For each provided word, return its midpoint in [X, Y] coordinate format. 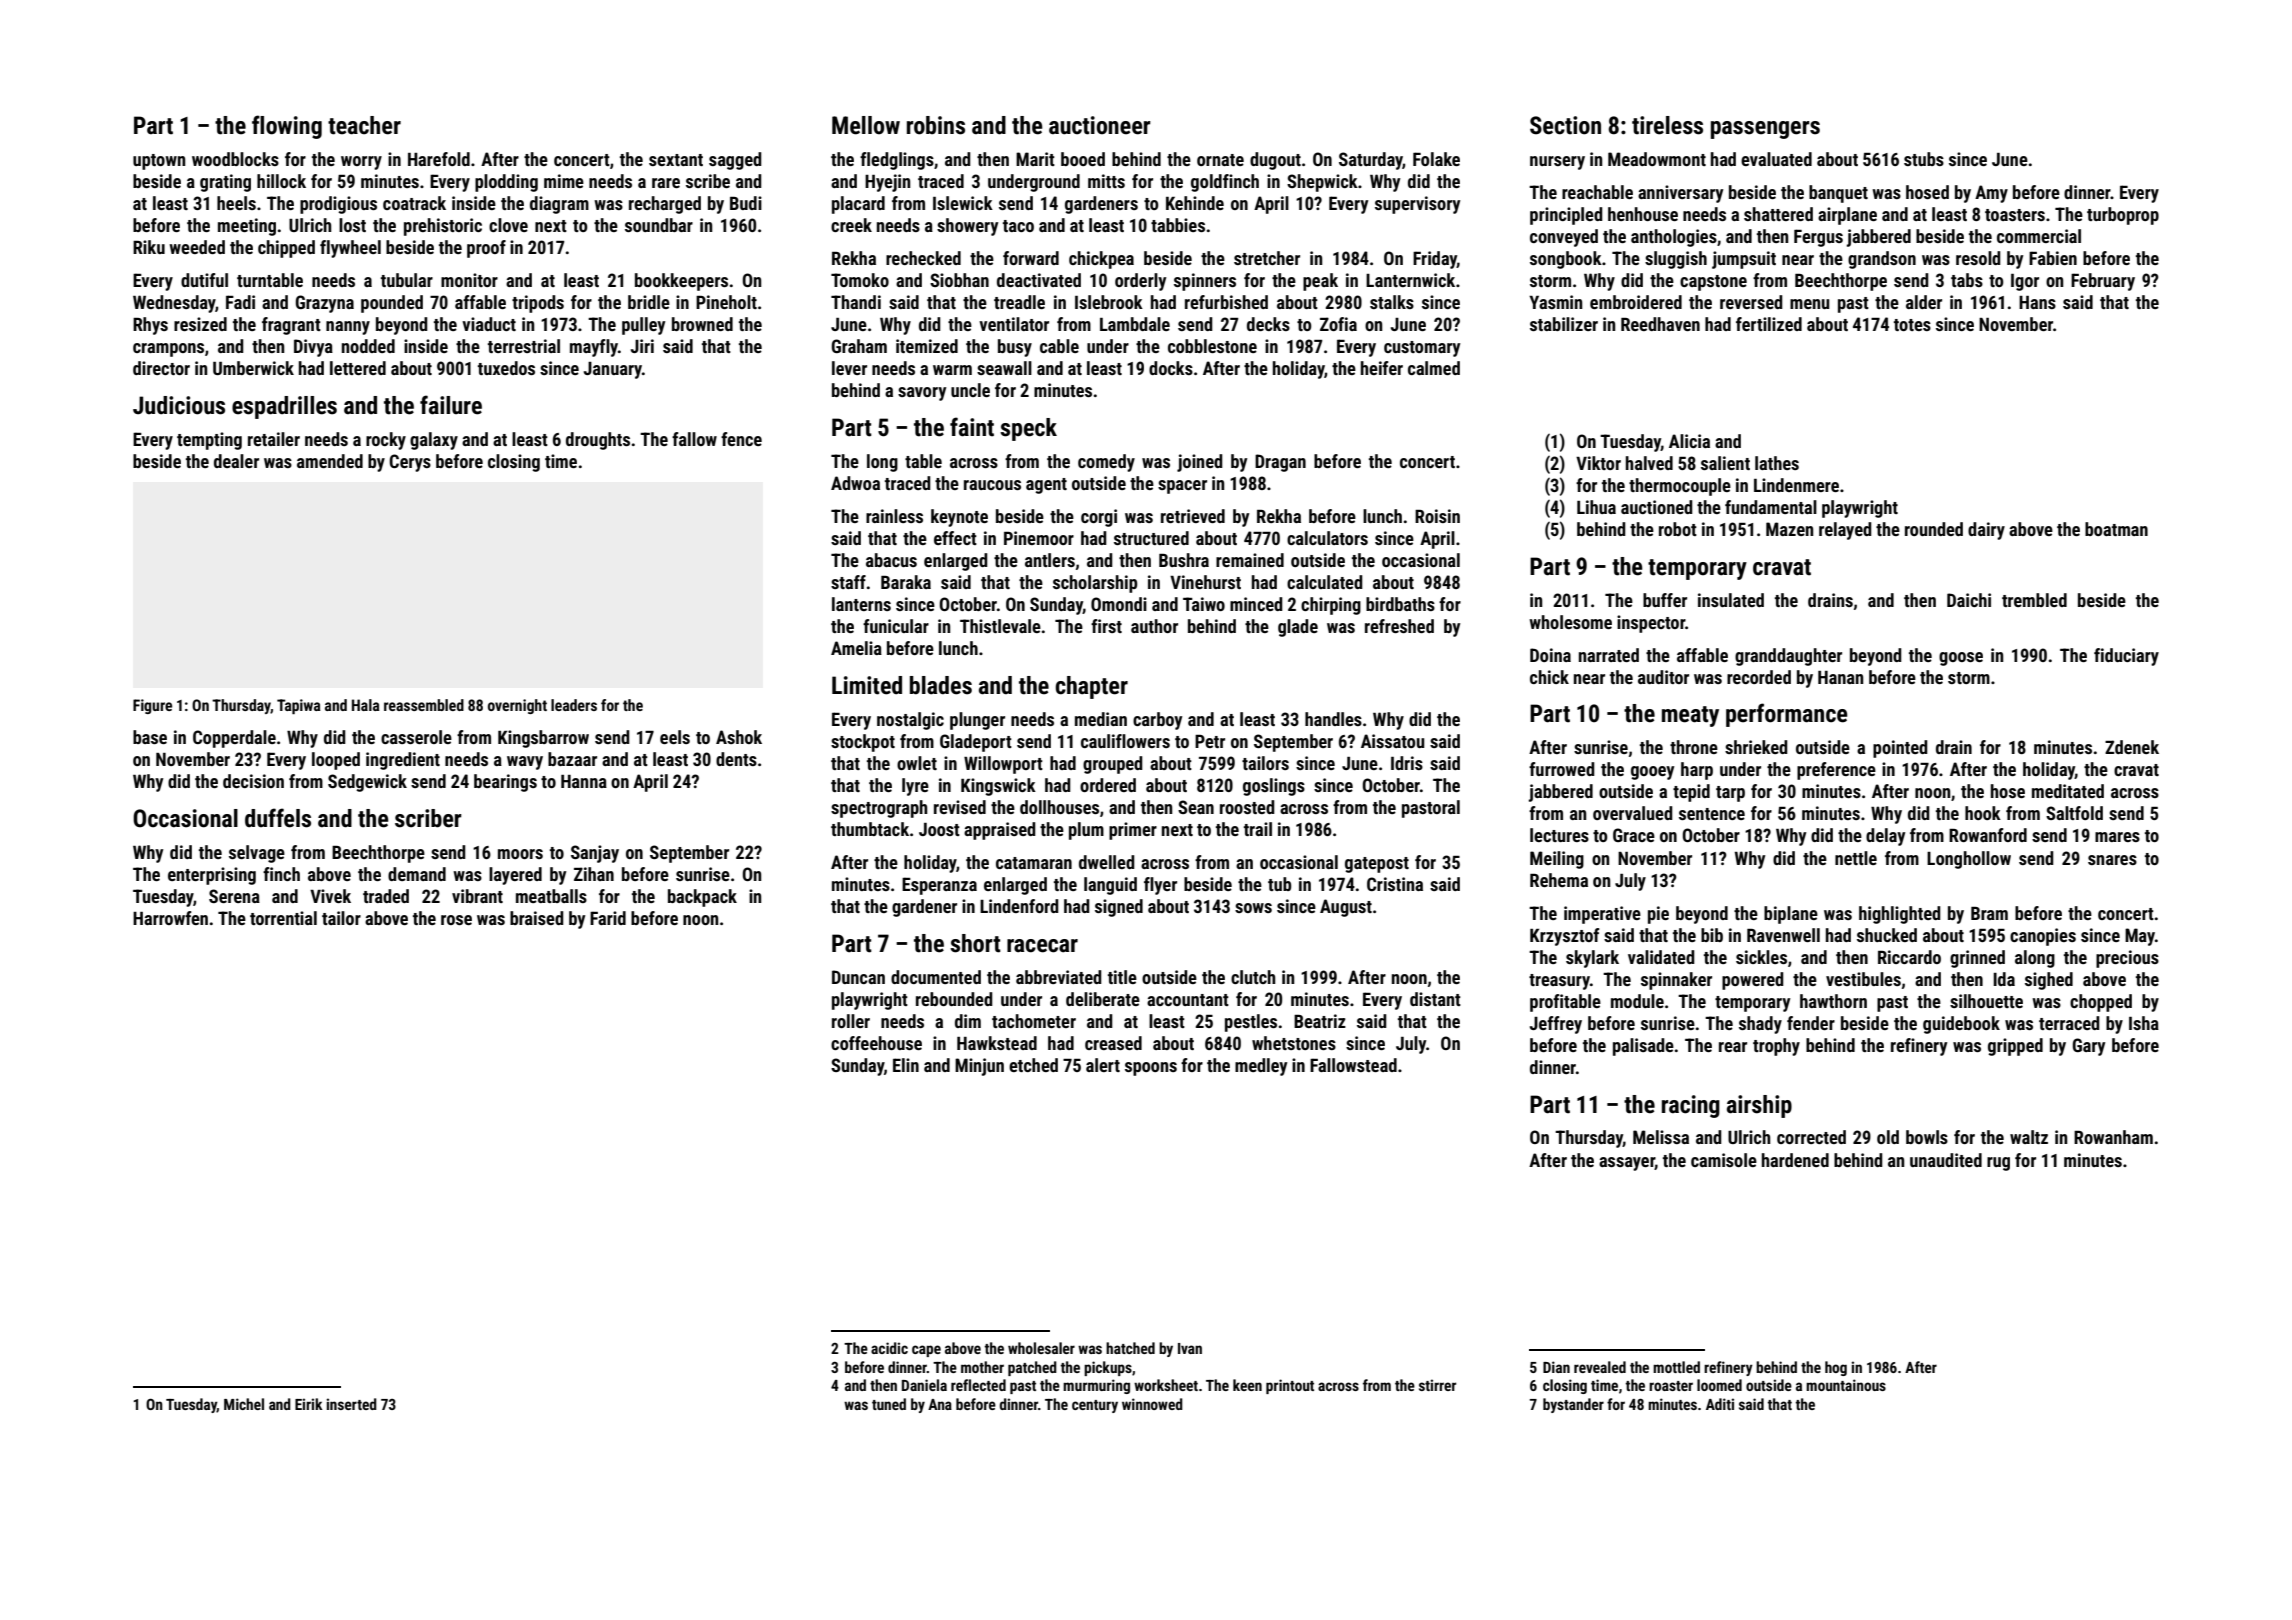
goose [1961, 659]
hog [1836, 1368]
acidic [889, 1348]
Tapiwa [299, 706]
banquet [1838, 194]
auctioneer [1100, 125]
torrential [283, 918]
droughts [598, 441]
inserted [351, 1404]
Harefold [439, 159]
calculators [1327, 538]
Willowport [1003, 765]
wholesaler [1041, 1348]
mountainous [1846, 1385]
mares [2117, 837]
